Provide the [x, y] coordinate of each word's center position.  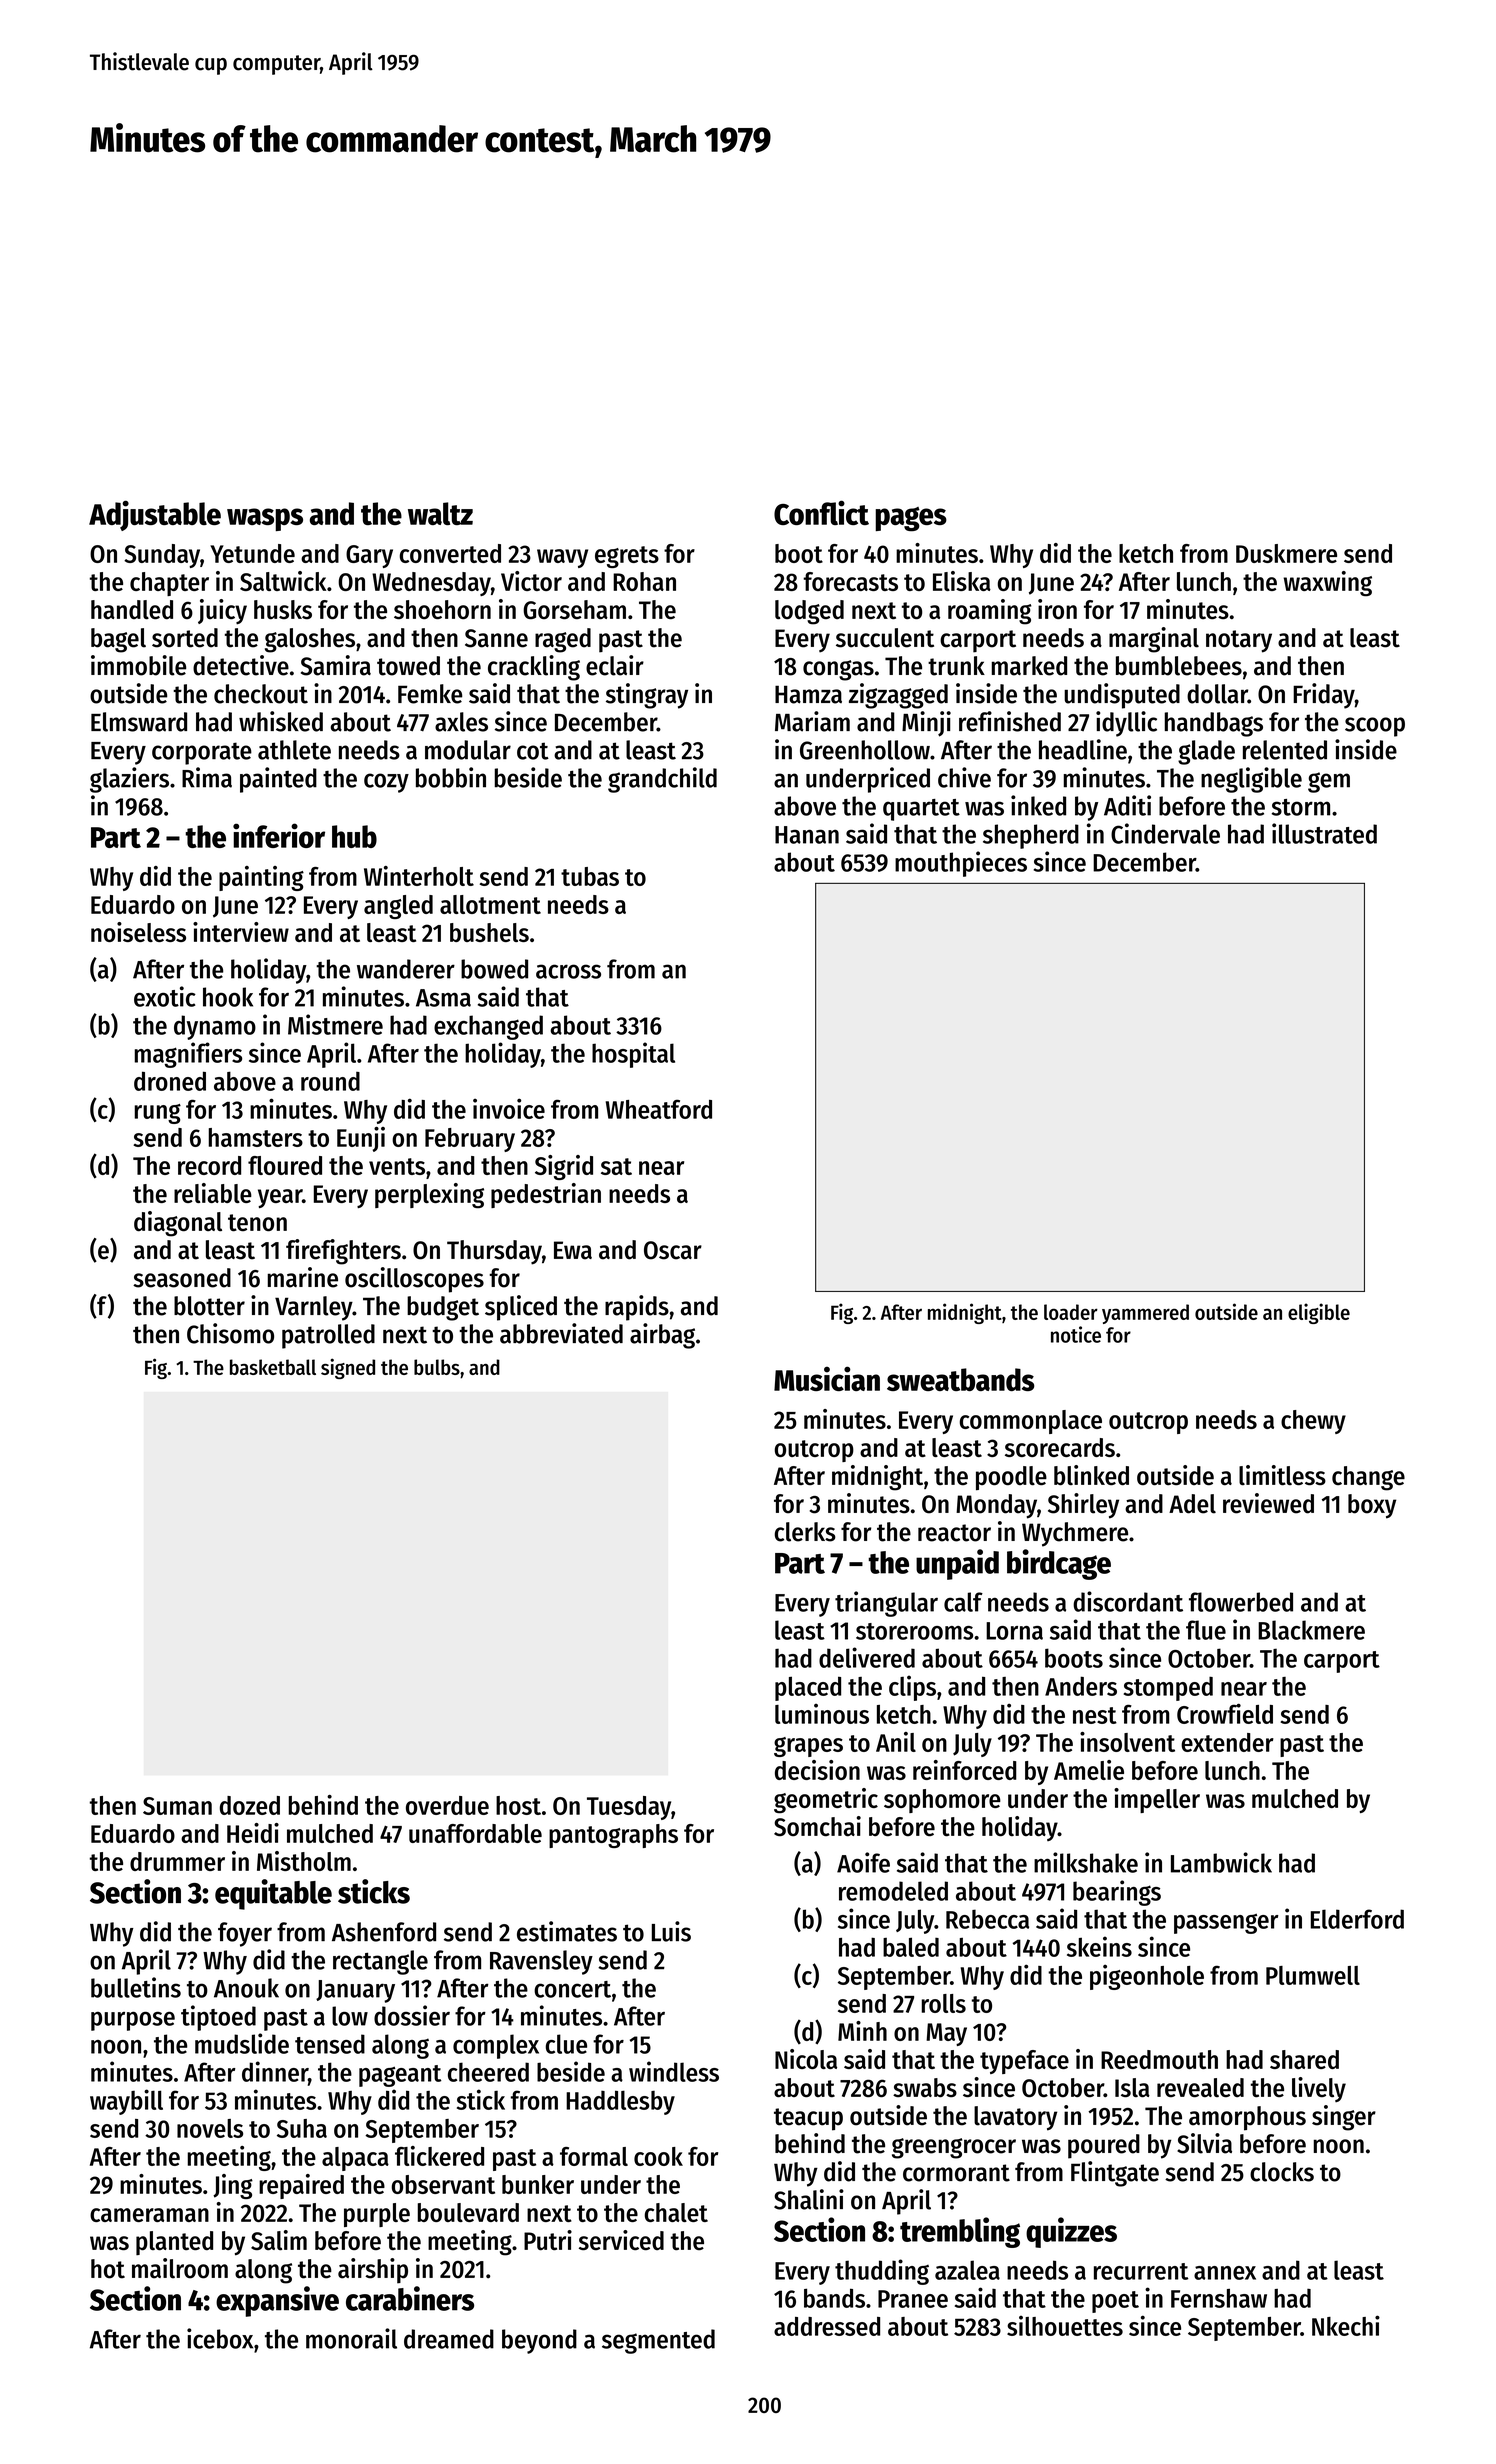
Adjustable [155, 515]
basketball [273, 1367]
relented [1285, 750]
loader [1071, 1312]
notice [1076, 1334]
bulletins [136, 1987]
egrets [627, 557]
